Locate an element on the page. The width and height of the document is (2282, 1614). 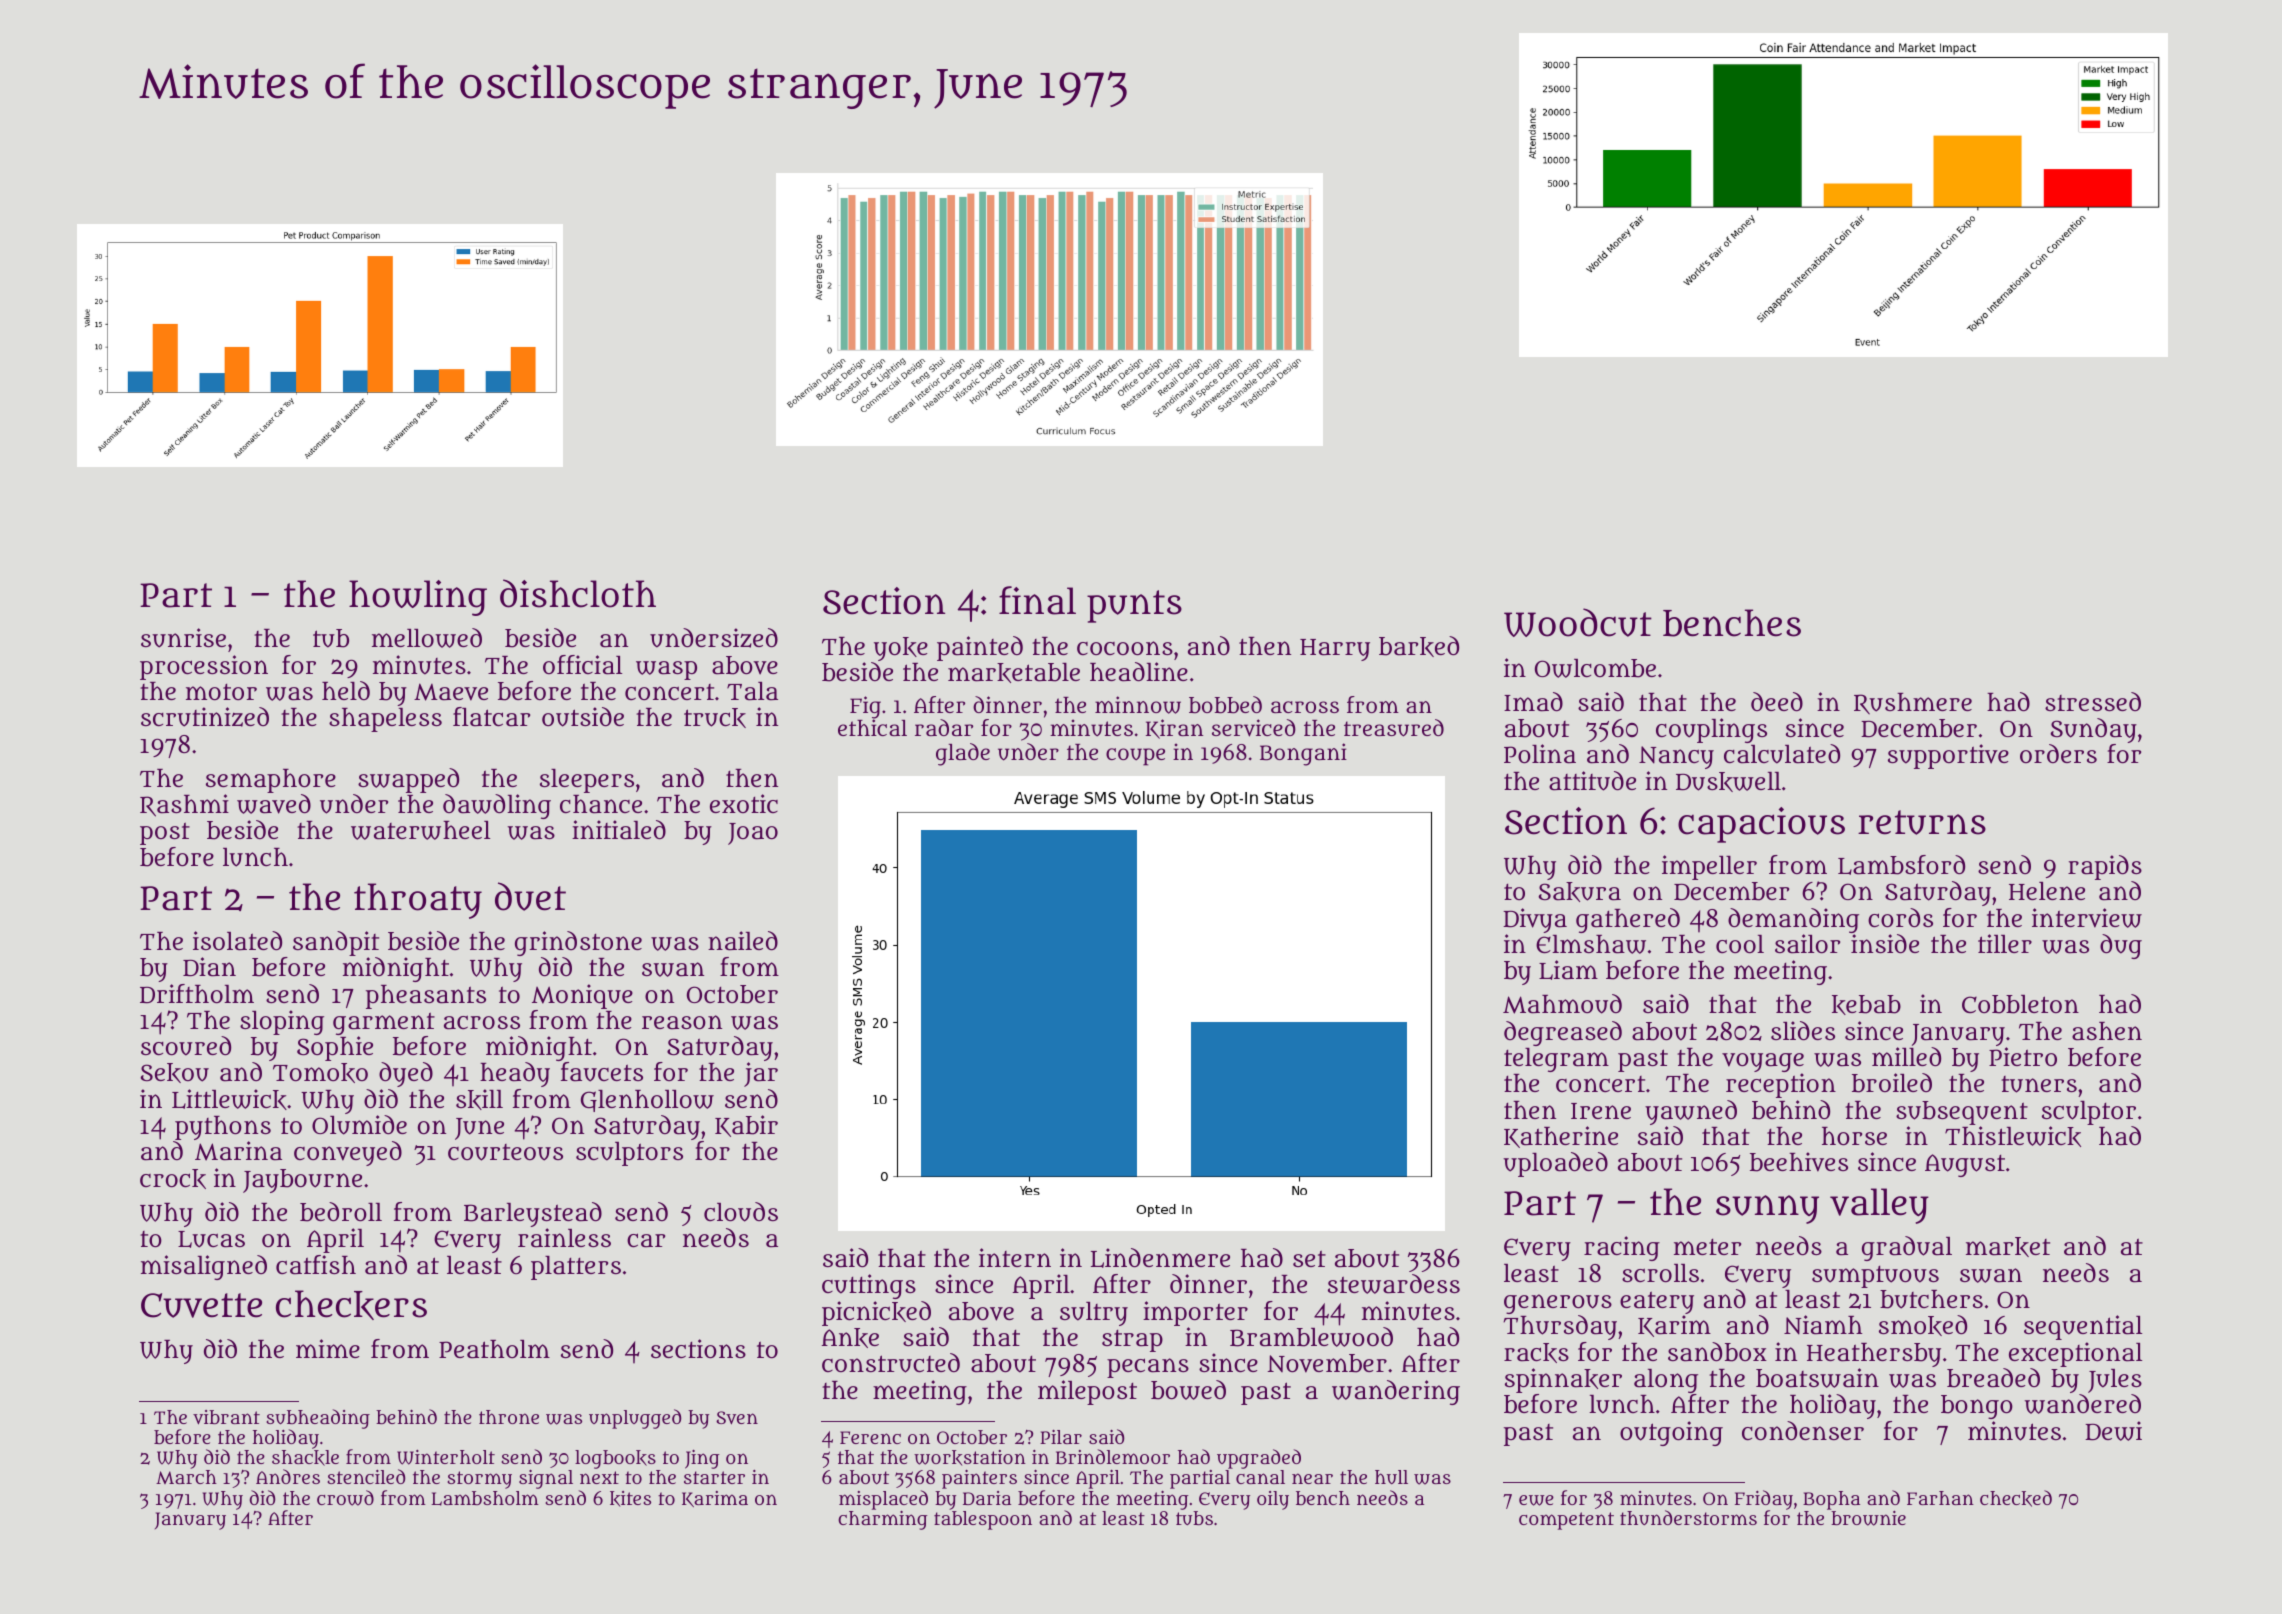
Olumide is located at coordinates (359, 1125).
